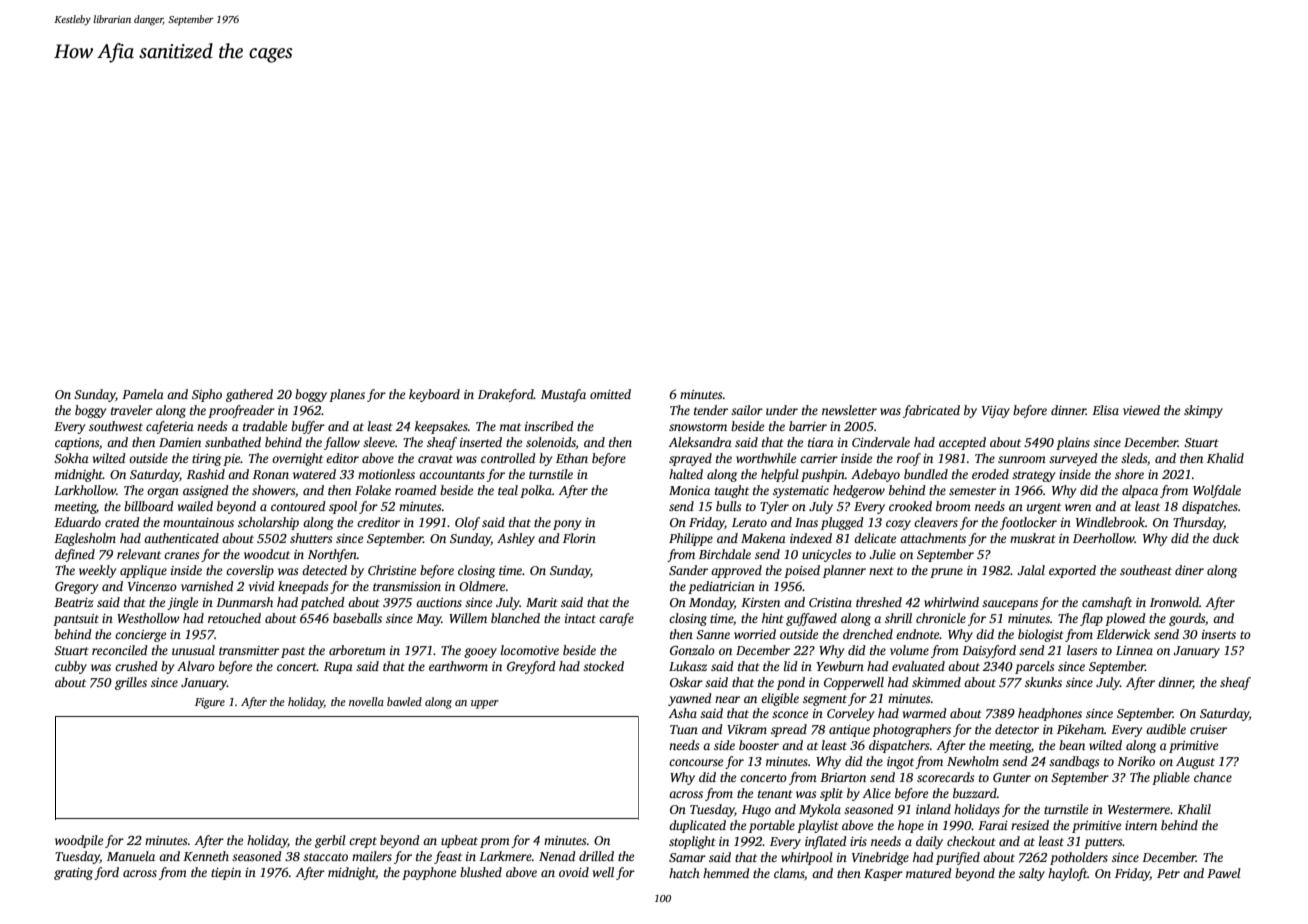 This screenshot has height=924, width=1308. Describe the element at coordinates (696, 762) in the screenshot. I see `concourse` at that location.
